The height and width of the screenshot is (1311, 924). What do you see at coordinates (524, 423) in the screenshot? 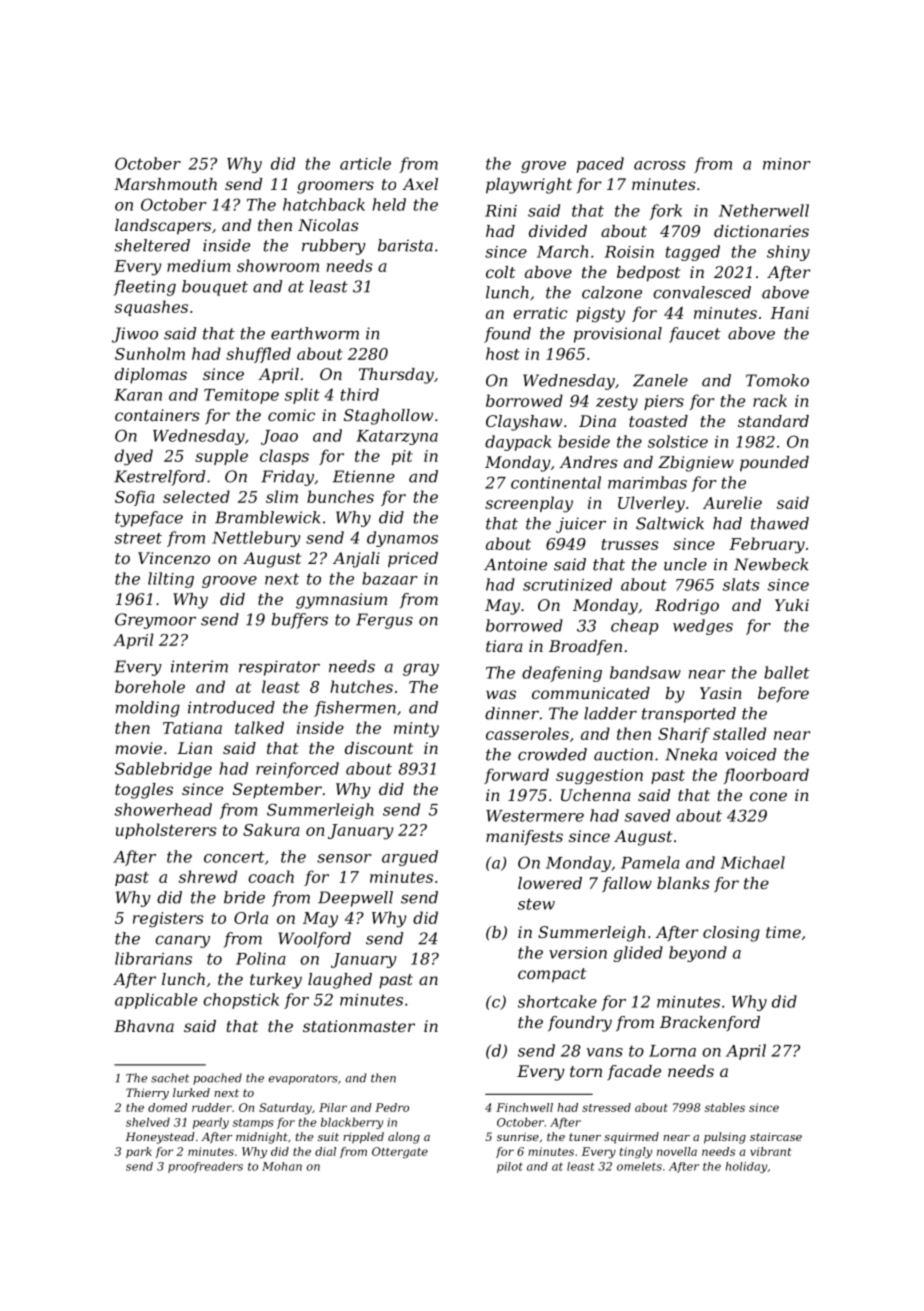
I see `Clayshaw` at bounding box center [524, 423].
